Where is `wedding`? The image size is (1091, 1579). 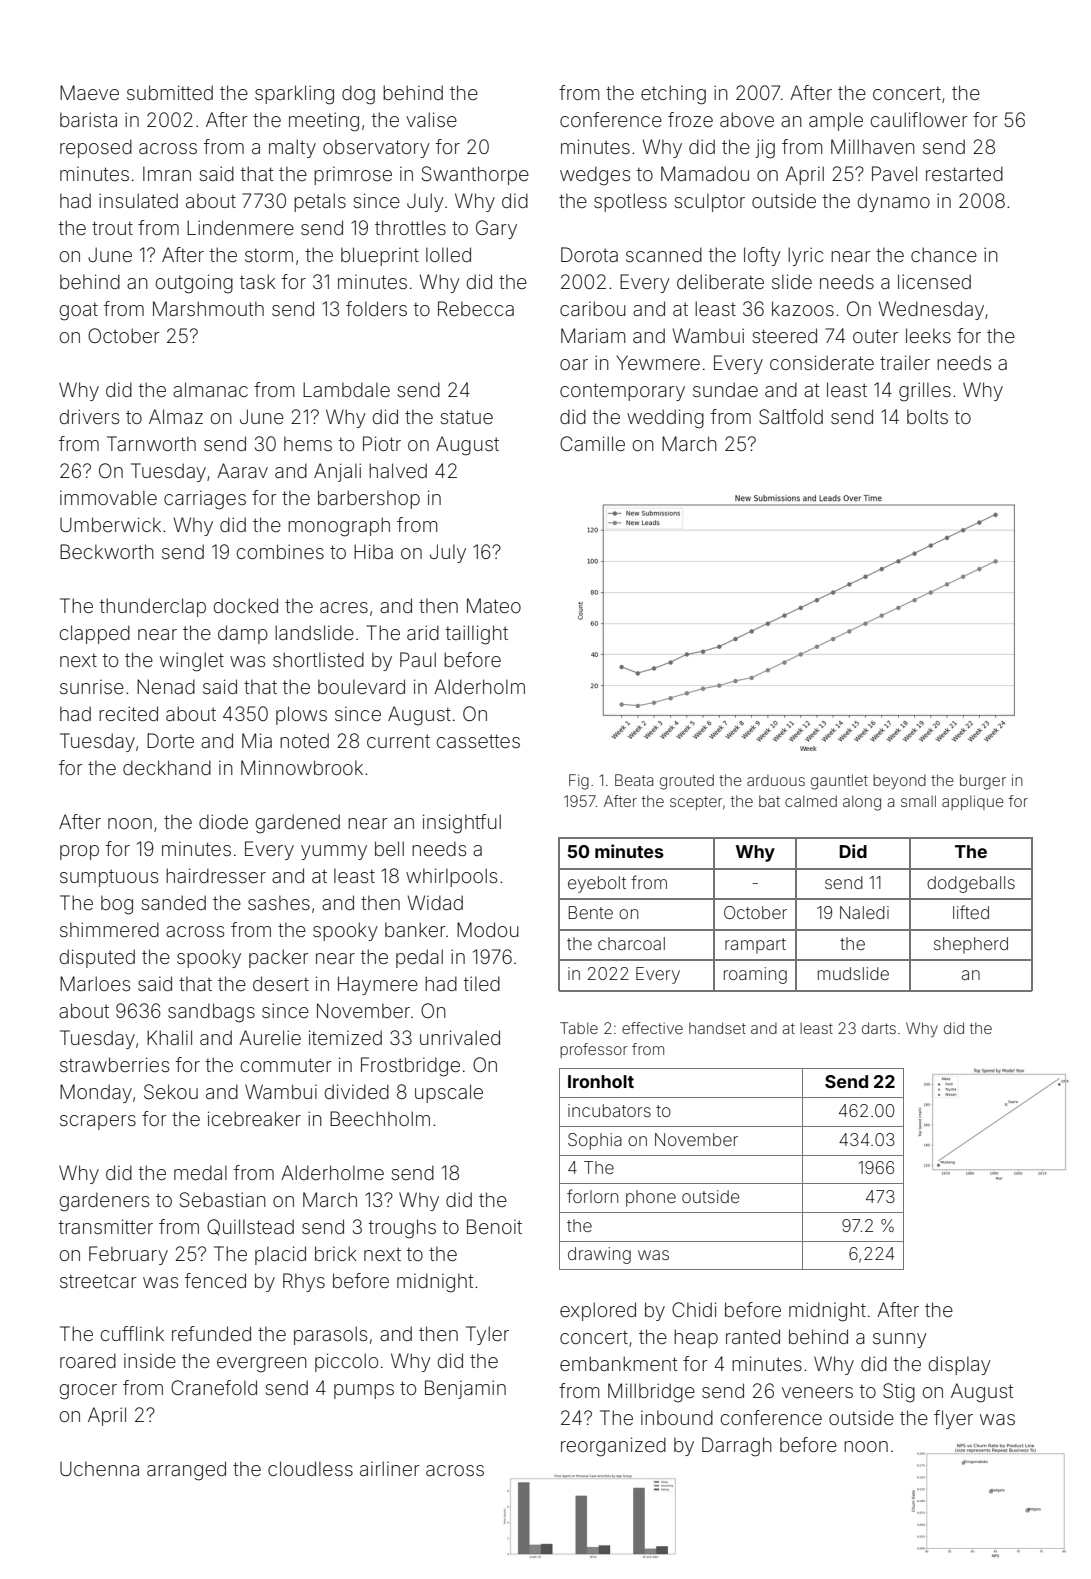 wedding is located at coordinates (665, 419).
